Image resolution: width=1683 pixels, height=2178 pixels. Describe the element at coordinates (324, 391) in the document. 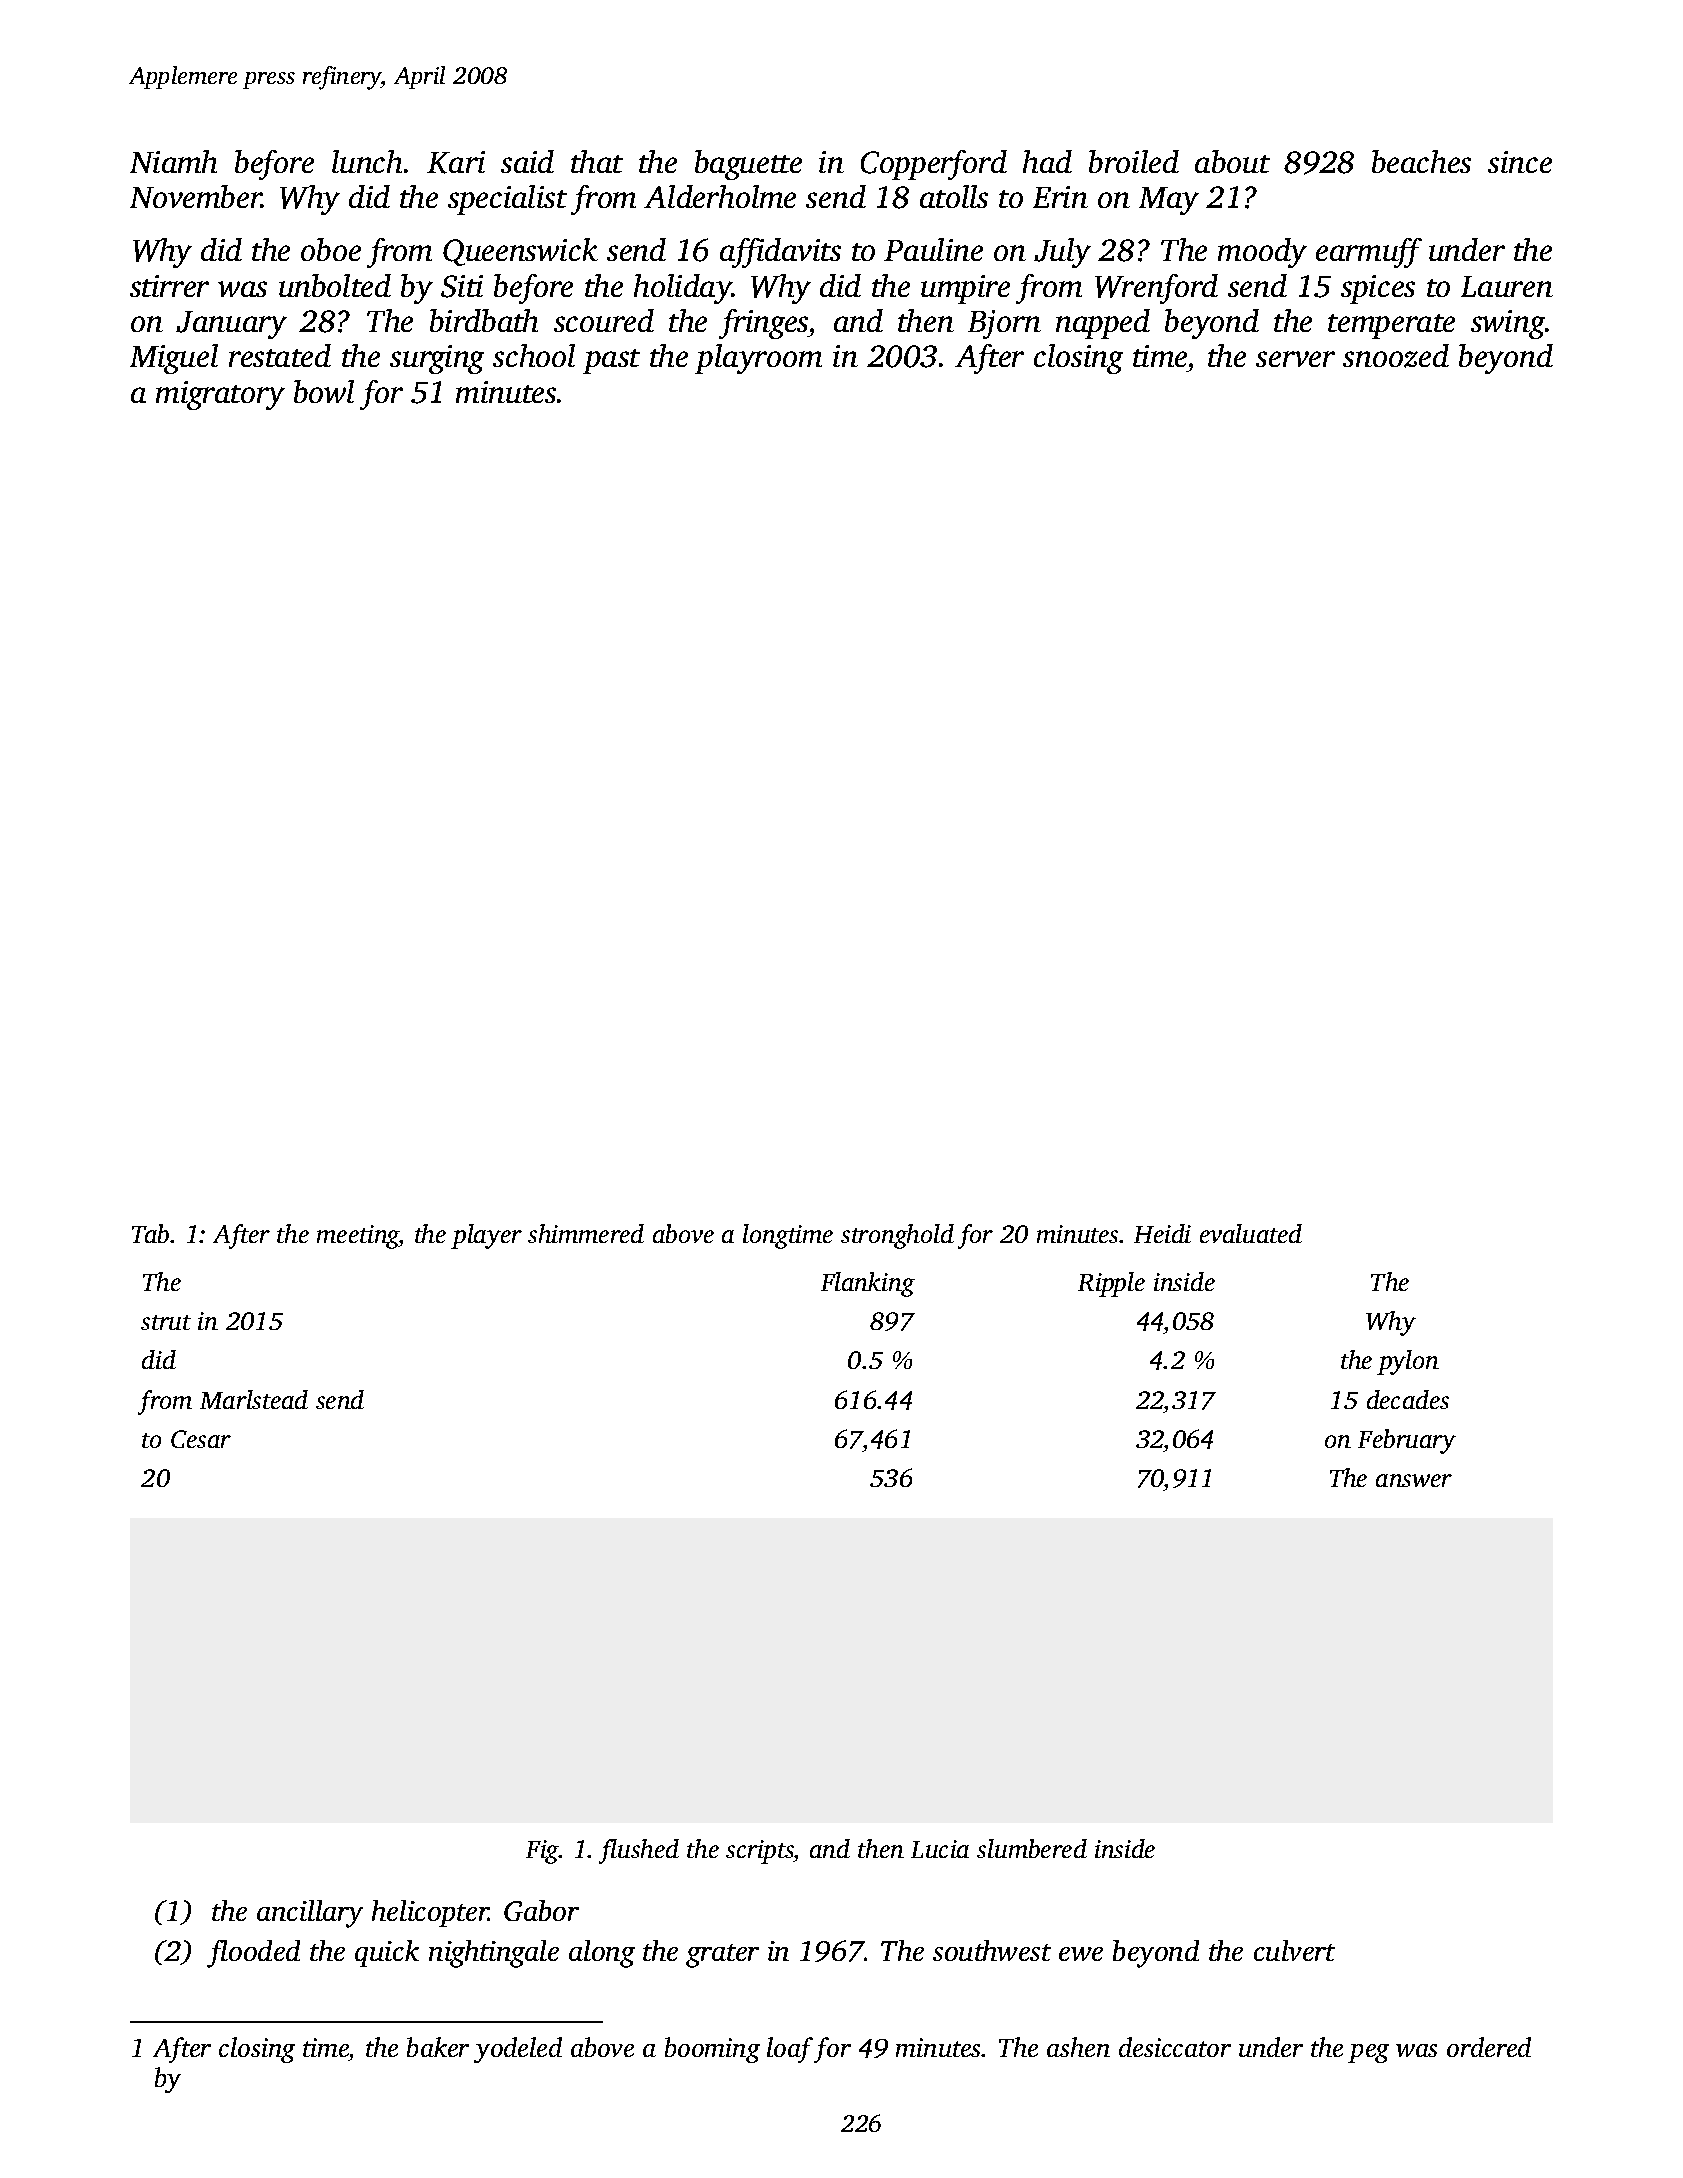

I see `bowl` at that location.
